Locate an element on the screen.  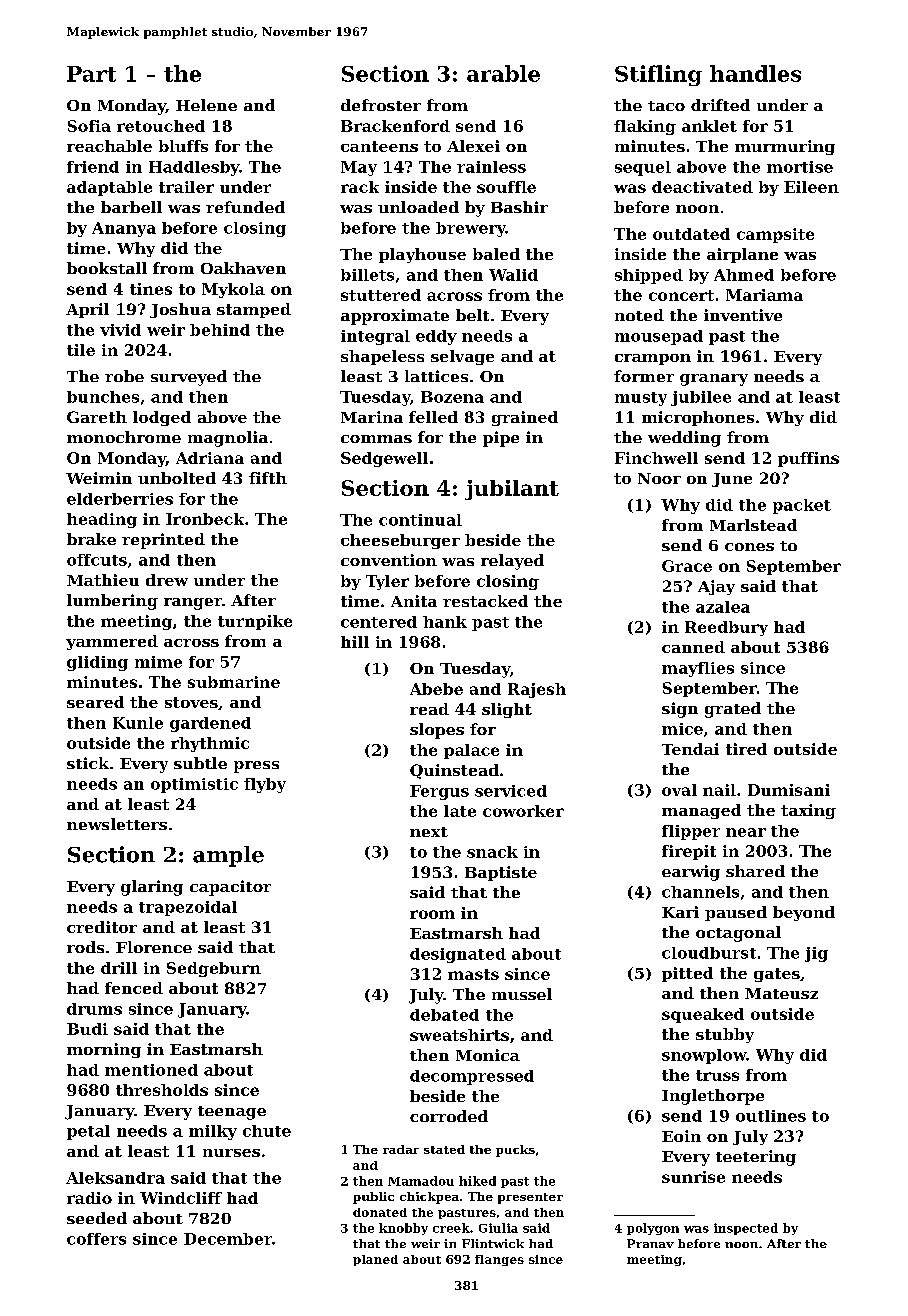
Bashir is located at coordinates (519, 207).
